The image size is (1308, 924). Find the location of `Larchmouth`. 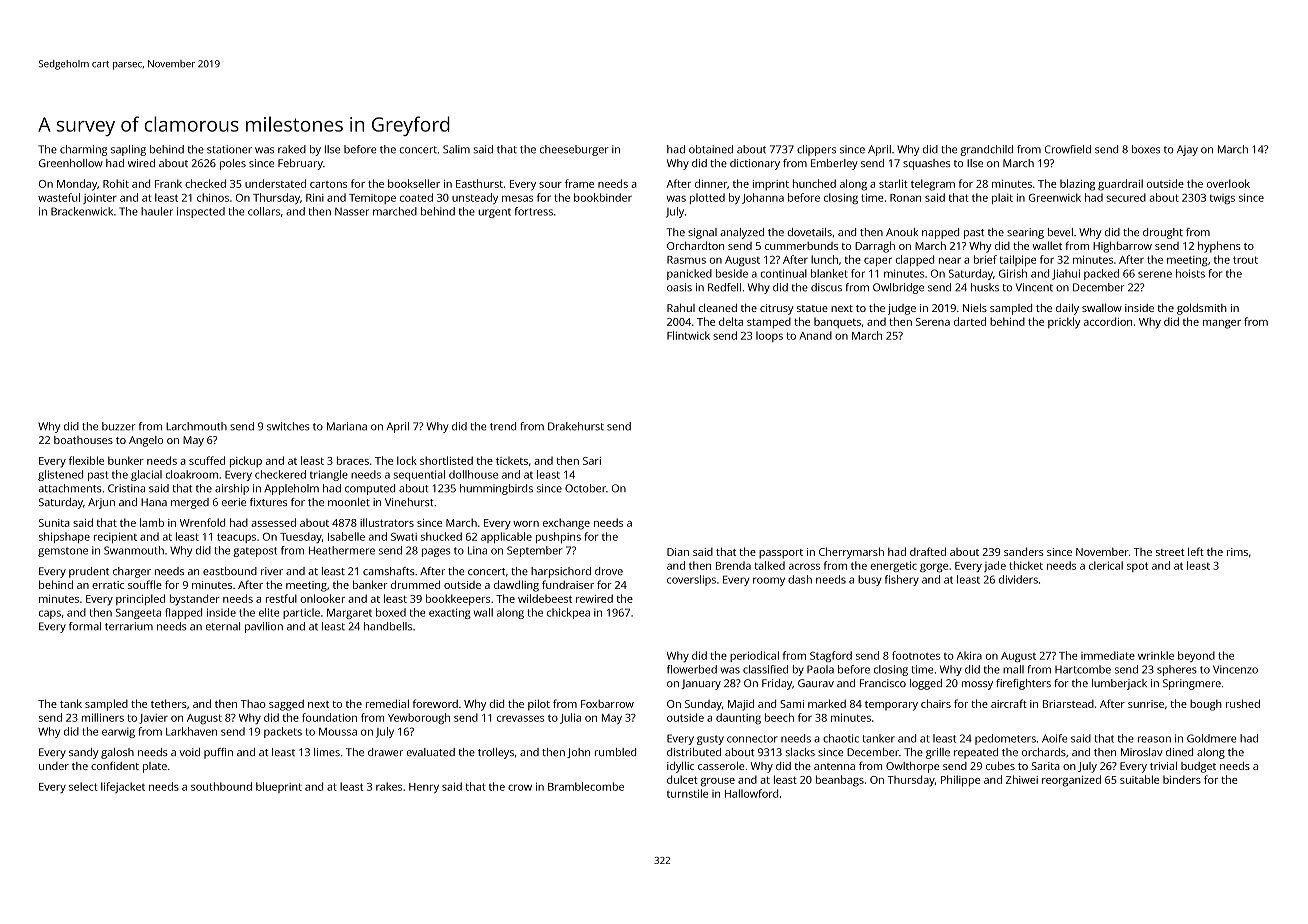

Larchmouth is located at coordinates (196, 426).
